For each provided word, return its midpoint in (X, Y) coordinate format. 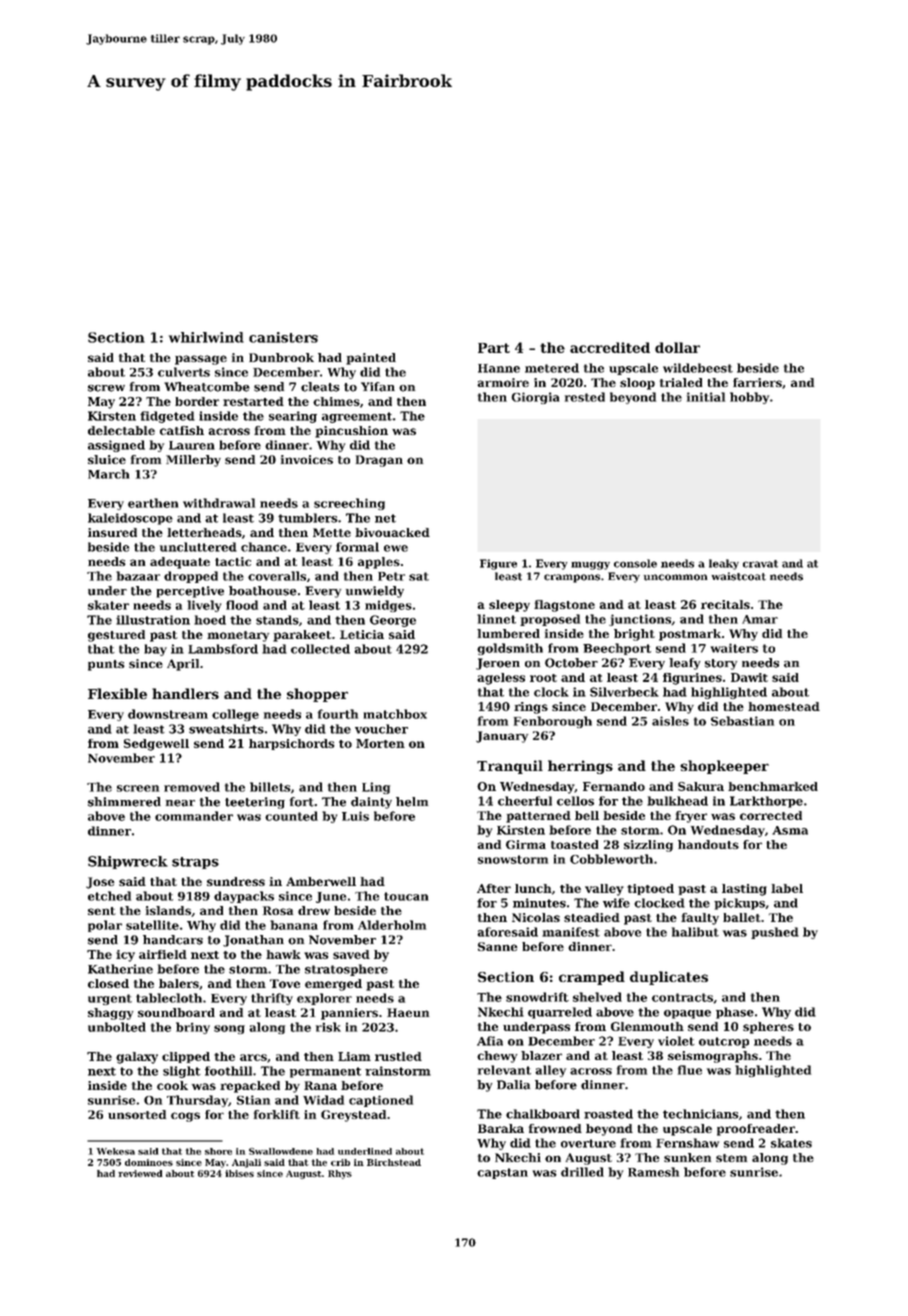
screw (106, 388)
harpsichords (292, 744)
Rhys (340, 1174)
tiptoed (650, 889)
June (331, 897)
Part (494, 348)
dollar (677, 347)
